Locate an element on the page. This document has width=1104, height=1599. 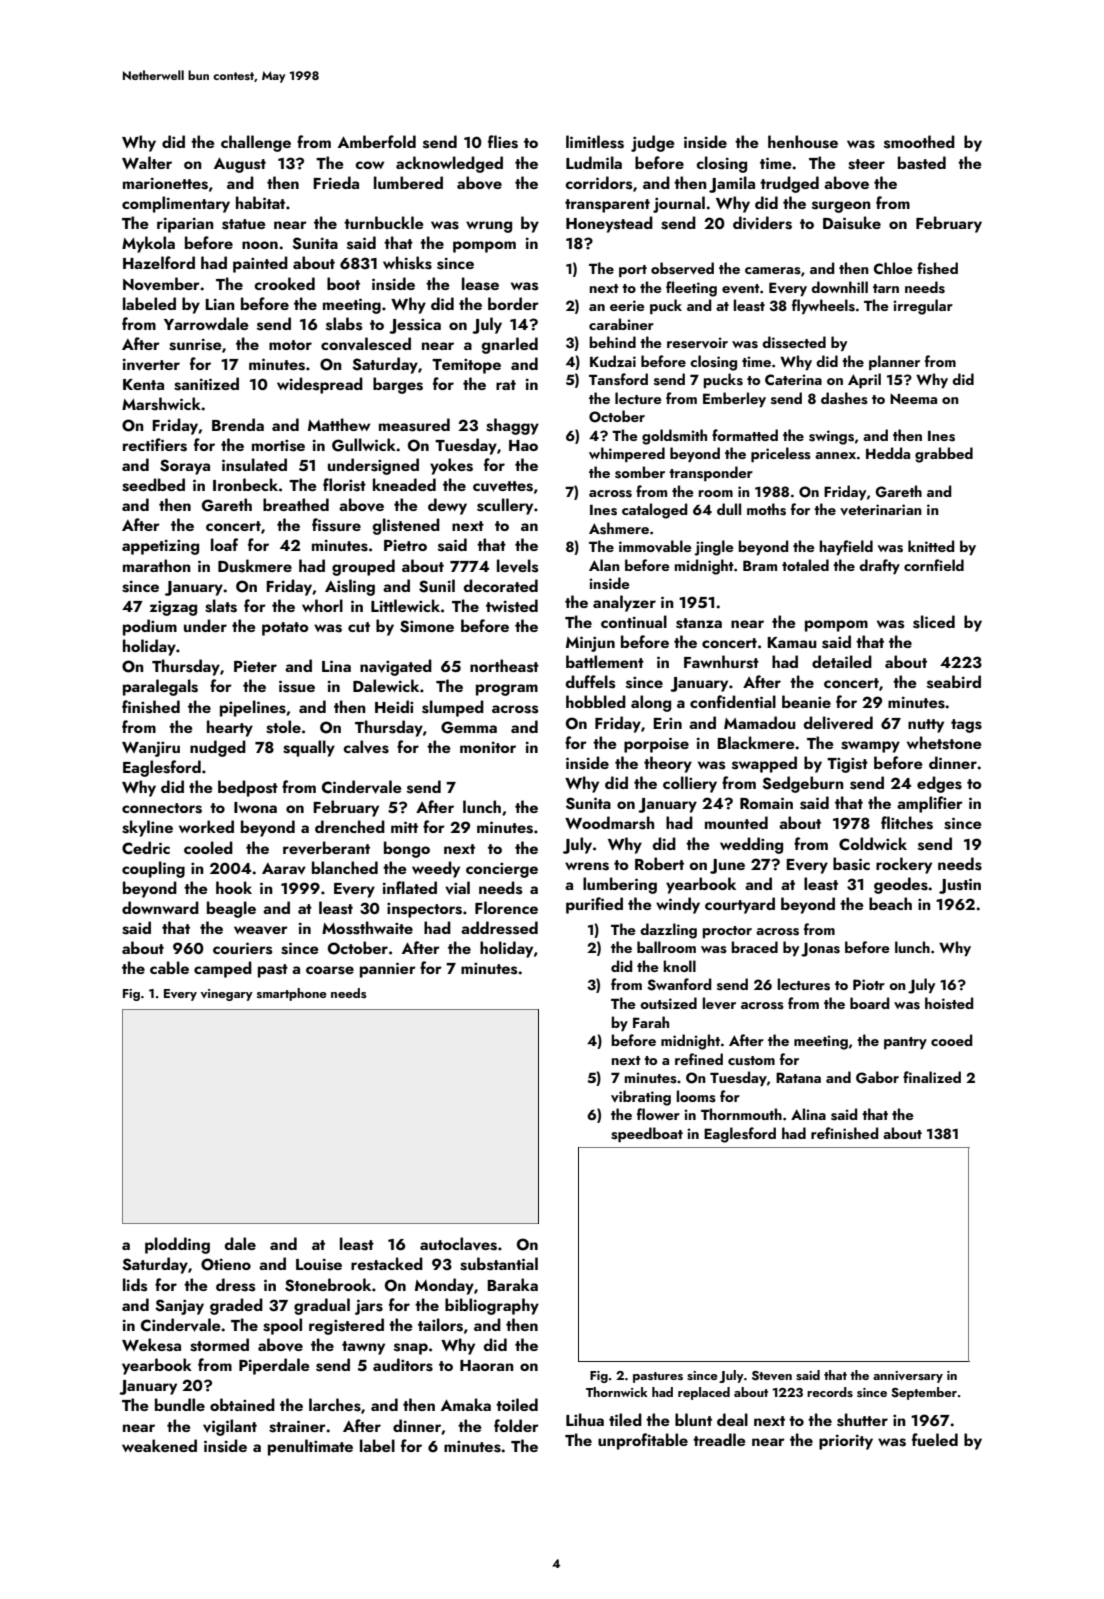
smoothed is located at coordinates (919, 142).
